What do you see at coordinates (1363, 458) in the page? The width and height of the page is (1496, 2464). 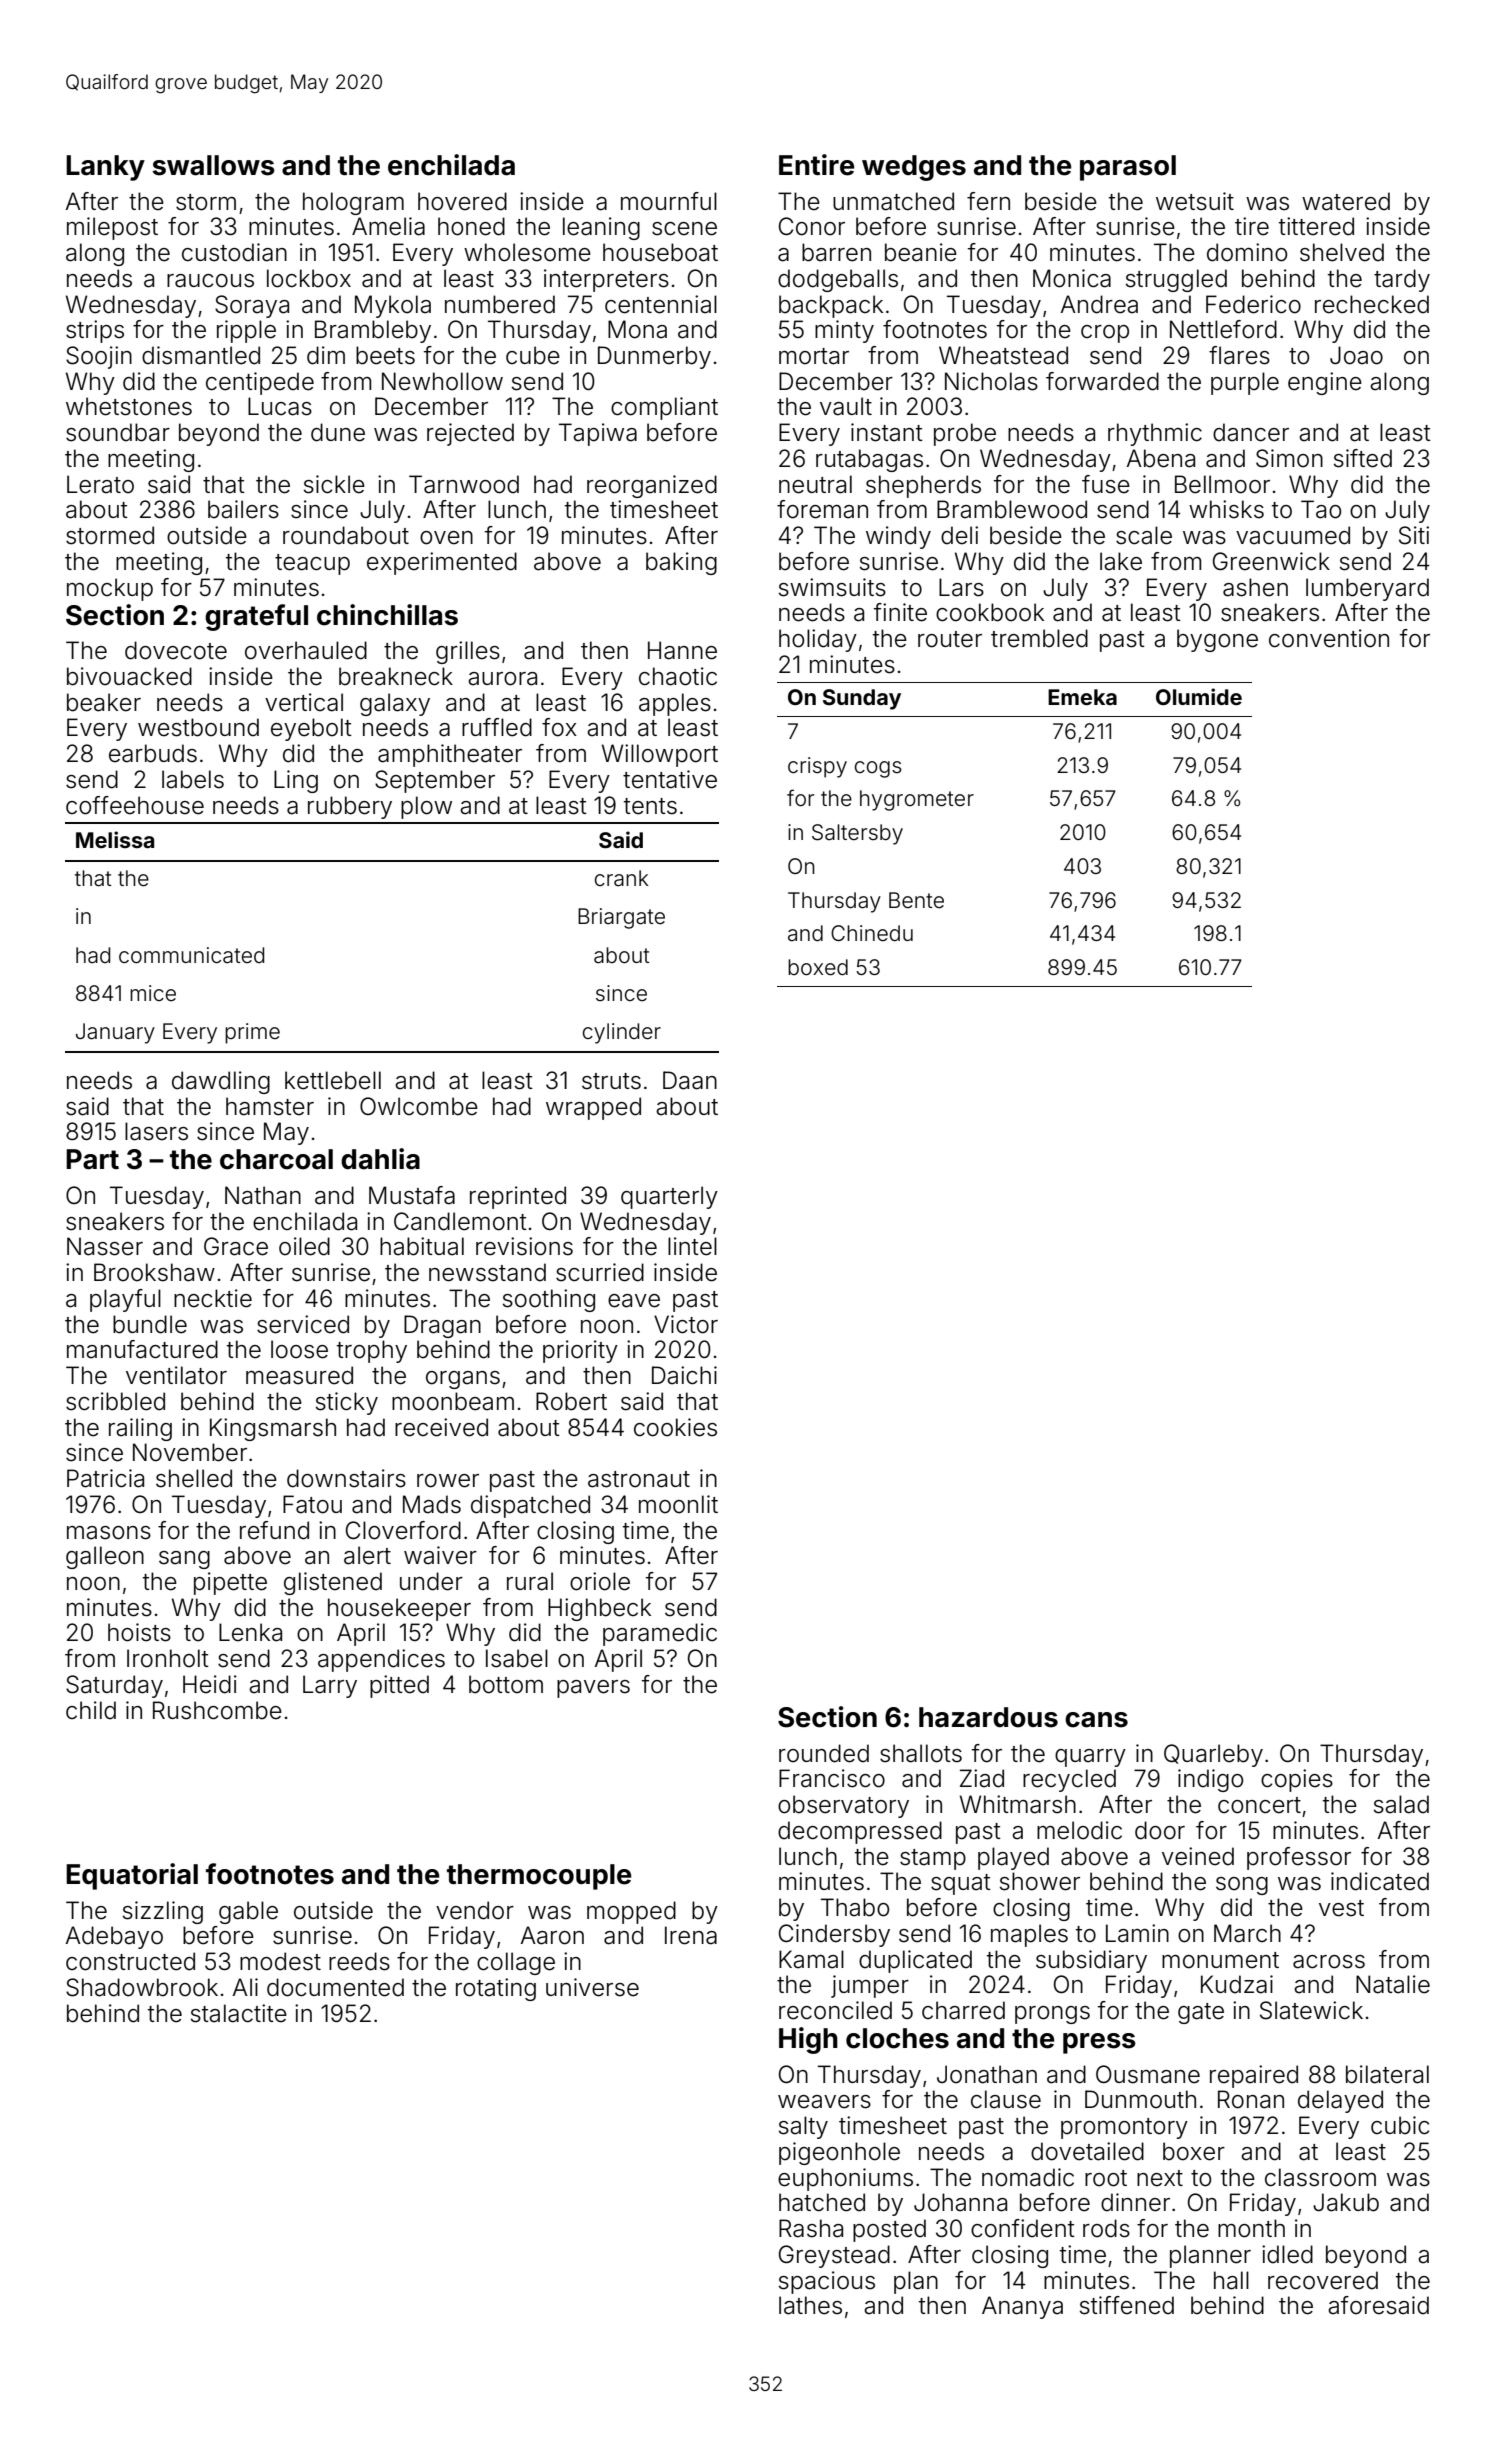 I see `sifted` at bounding box center [1363, 458].
